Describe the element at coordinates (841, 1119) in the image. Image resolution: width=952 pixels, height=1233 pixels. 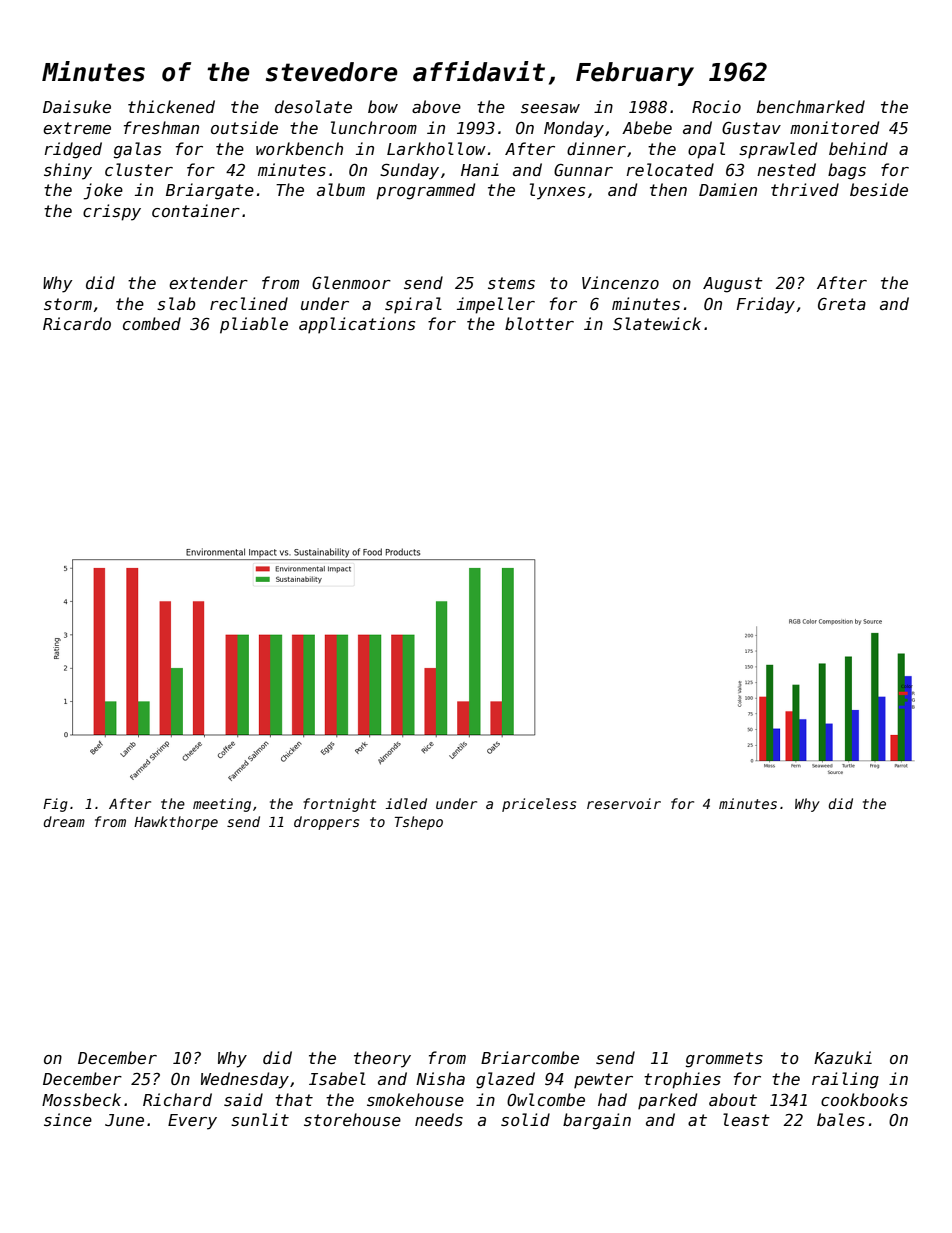
I see `bales` at that location.
